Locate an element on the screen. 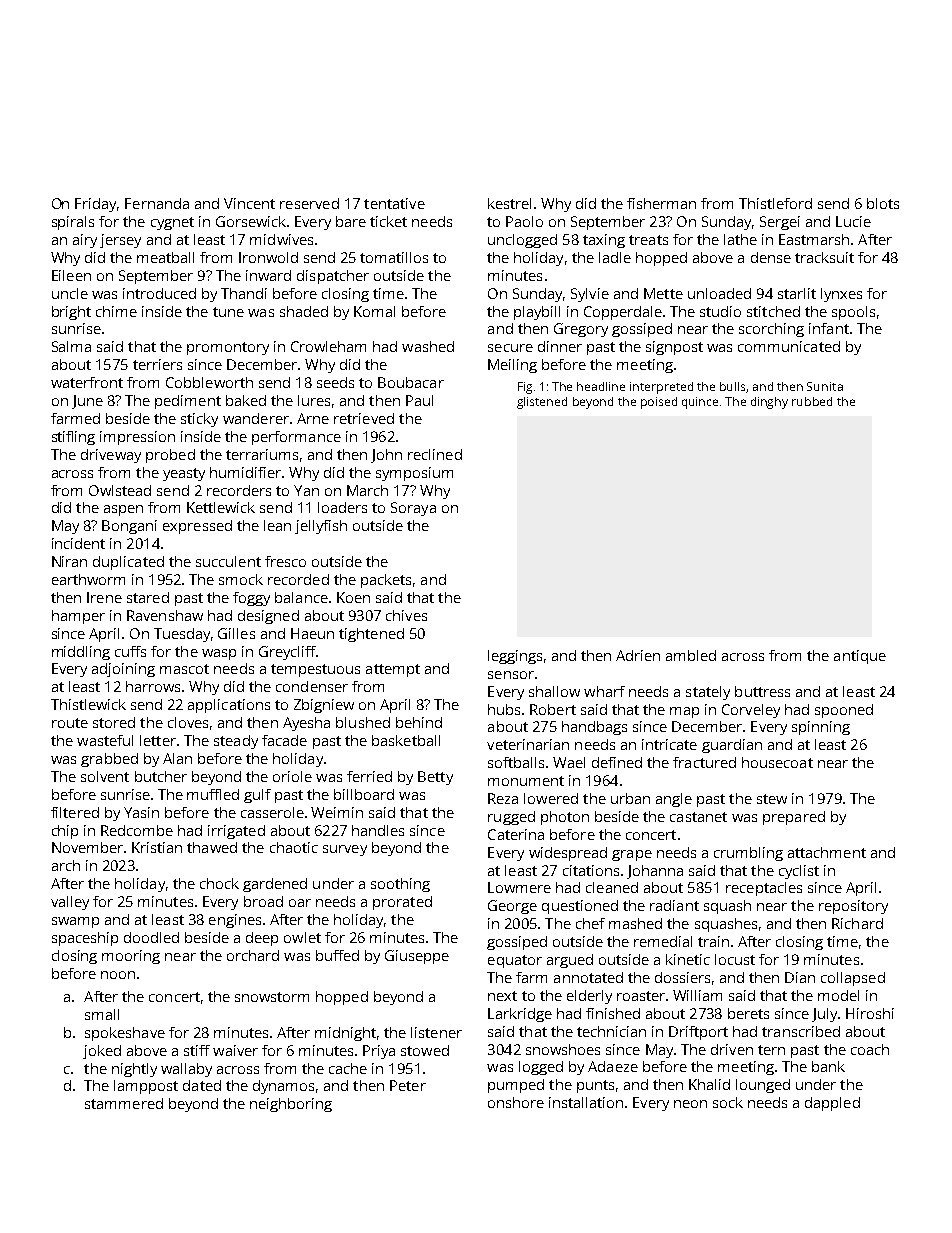 The image size is (952, 1233). Friday is located at coordinates (95, 205).
